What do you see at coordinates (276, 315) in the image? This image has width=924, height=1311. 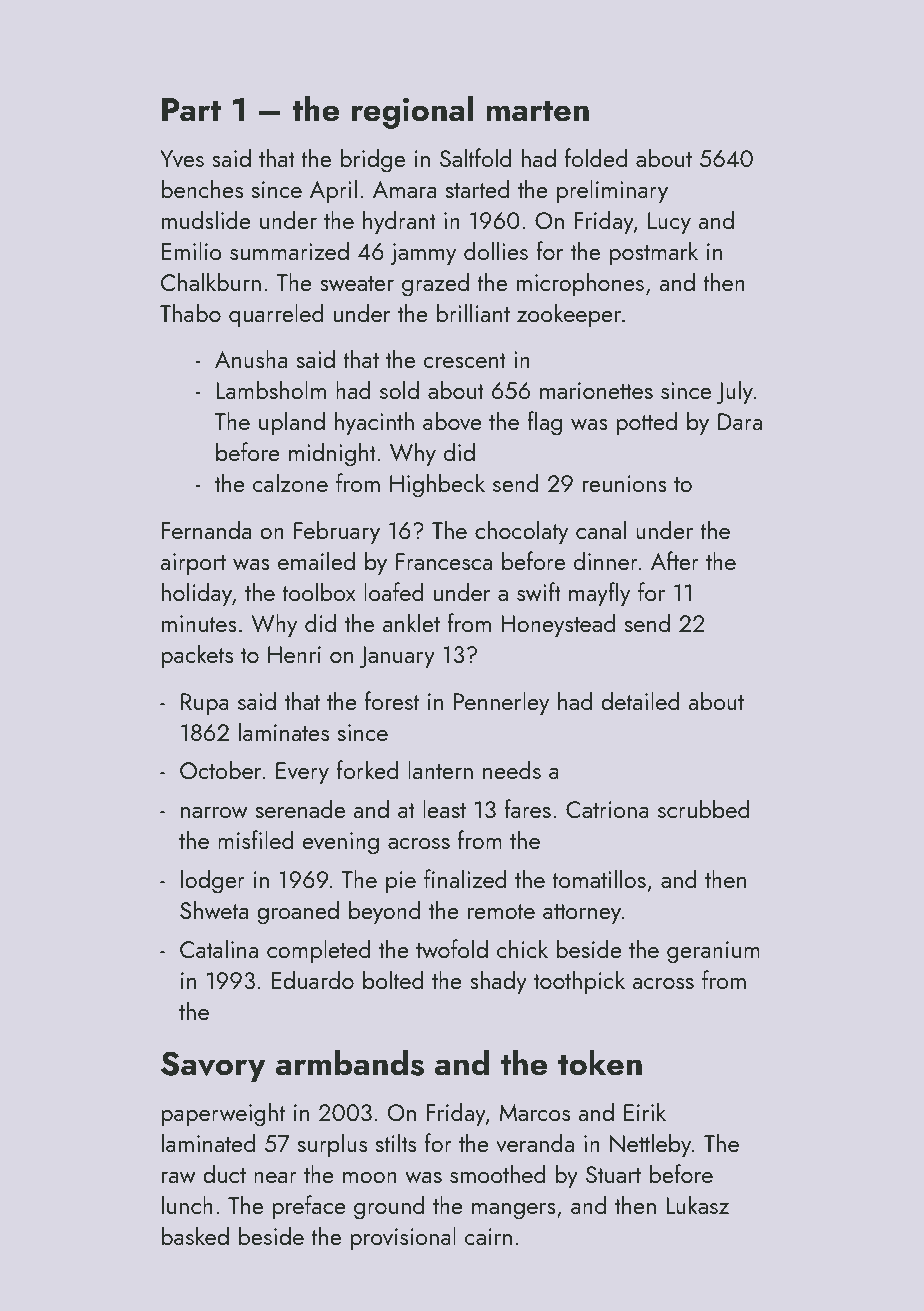 I see `quarreled` at bounding box center [276, 315].
